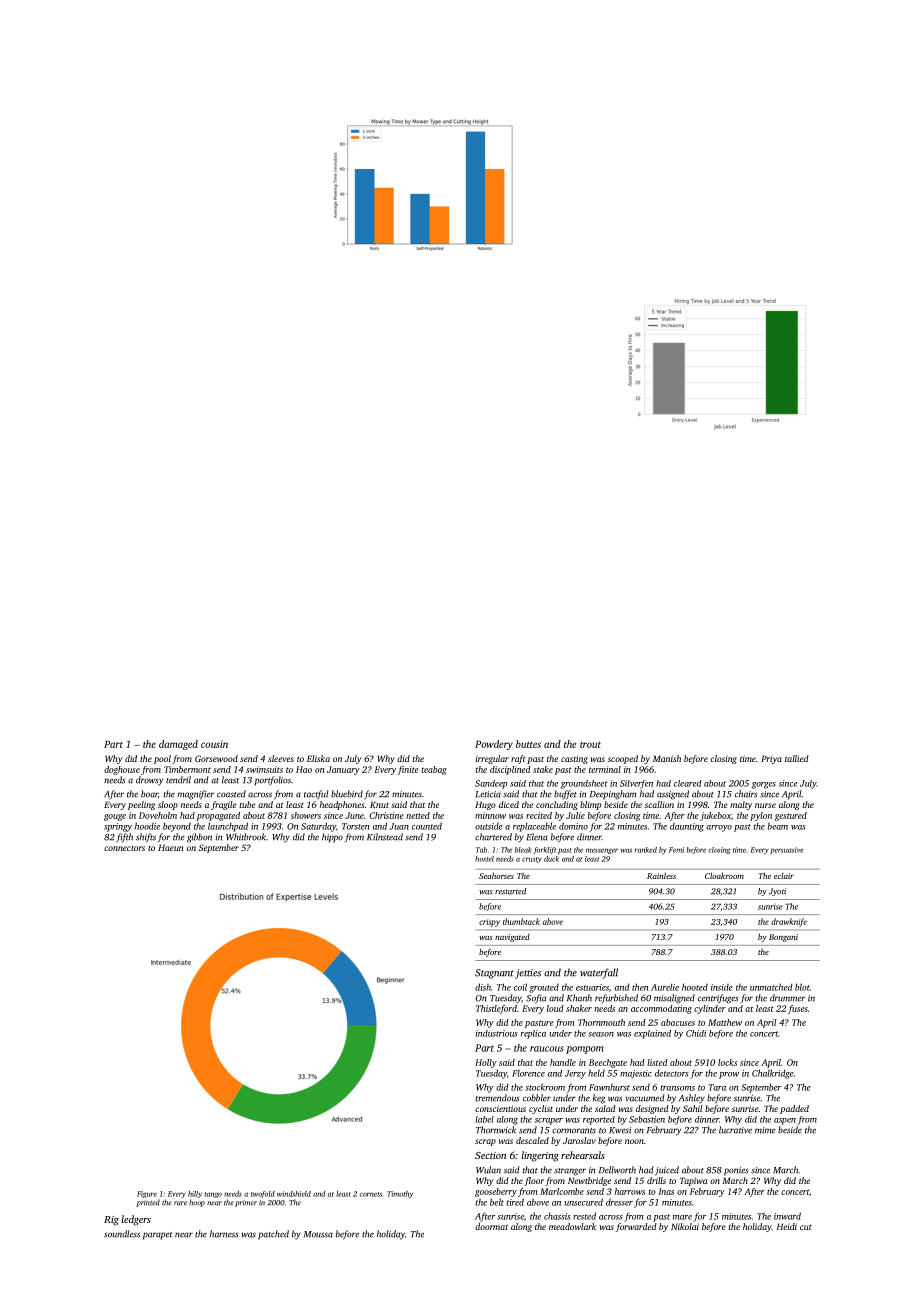  What do you see at coordinates (486, 1063) in the document?
I see `Holly` at bounding box center [486, 1063].
